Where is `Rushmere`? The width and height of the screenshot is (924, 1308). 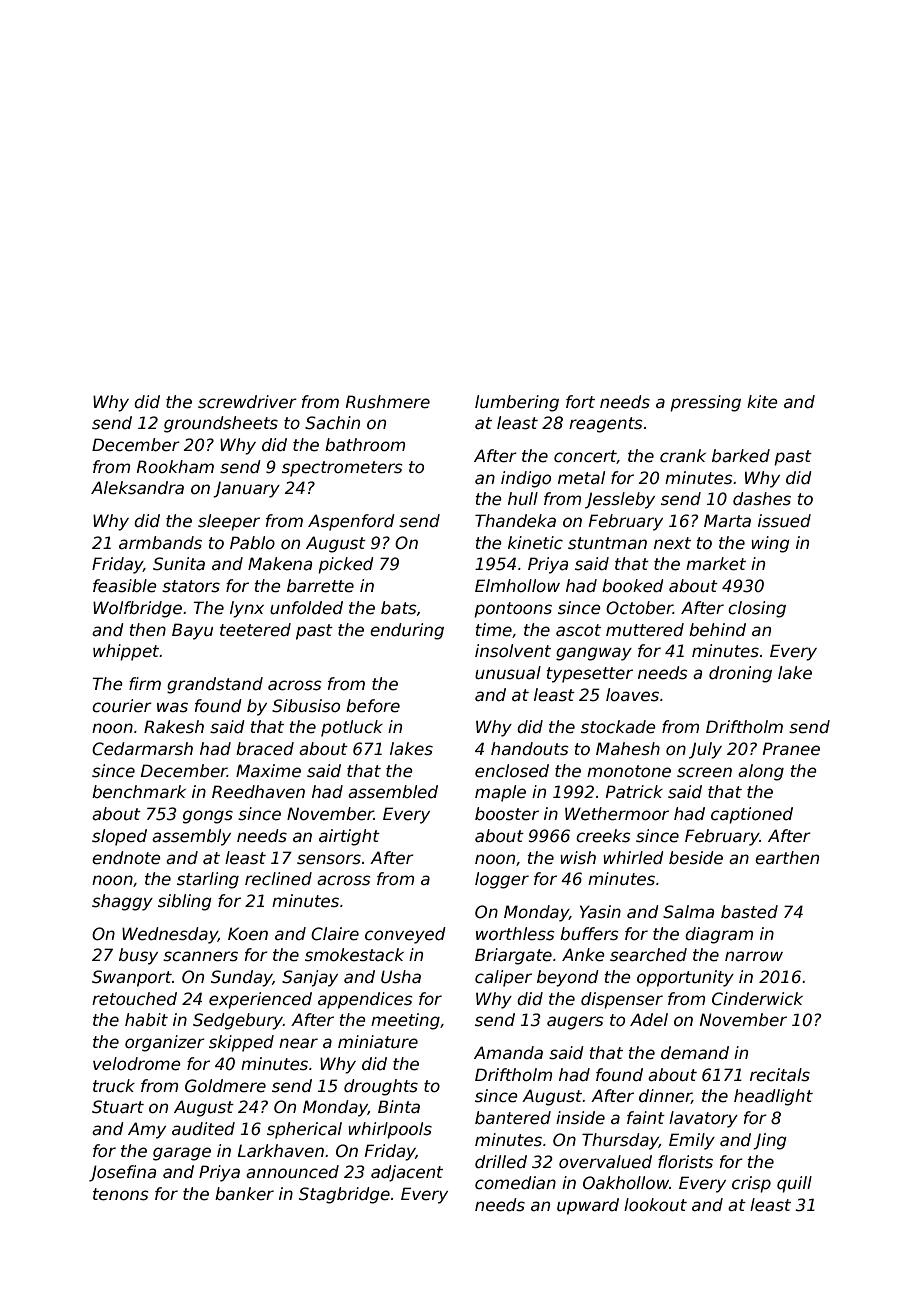
Rushmere is located at coordinates (388, 402).
